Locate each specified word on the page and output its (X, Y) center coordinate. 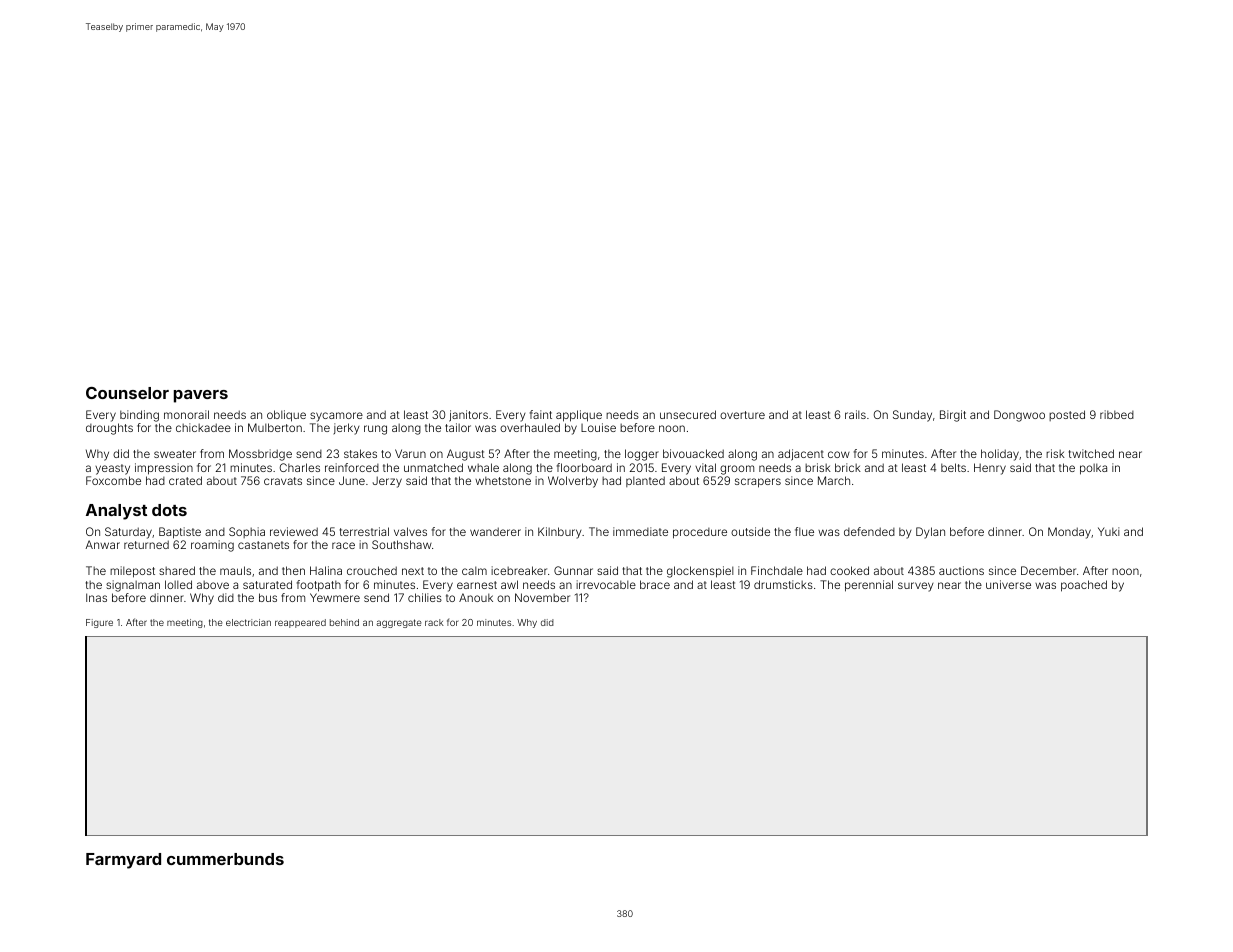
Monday (1069, 533)
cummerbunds (225, 859)
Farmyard (123, 861)
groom (737, 470)
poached (1084, 586)
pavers (201, 396)
